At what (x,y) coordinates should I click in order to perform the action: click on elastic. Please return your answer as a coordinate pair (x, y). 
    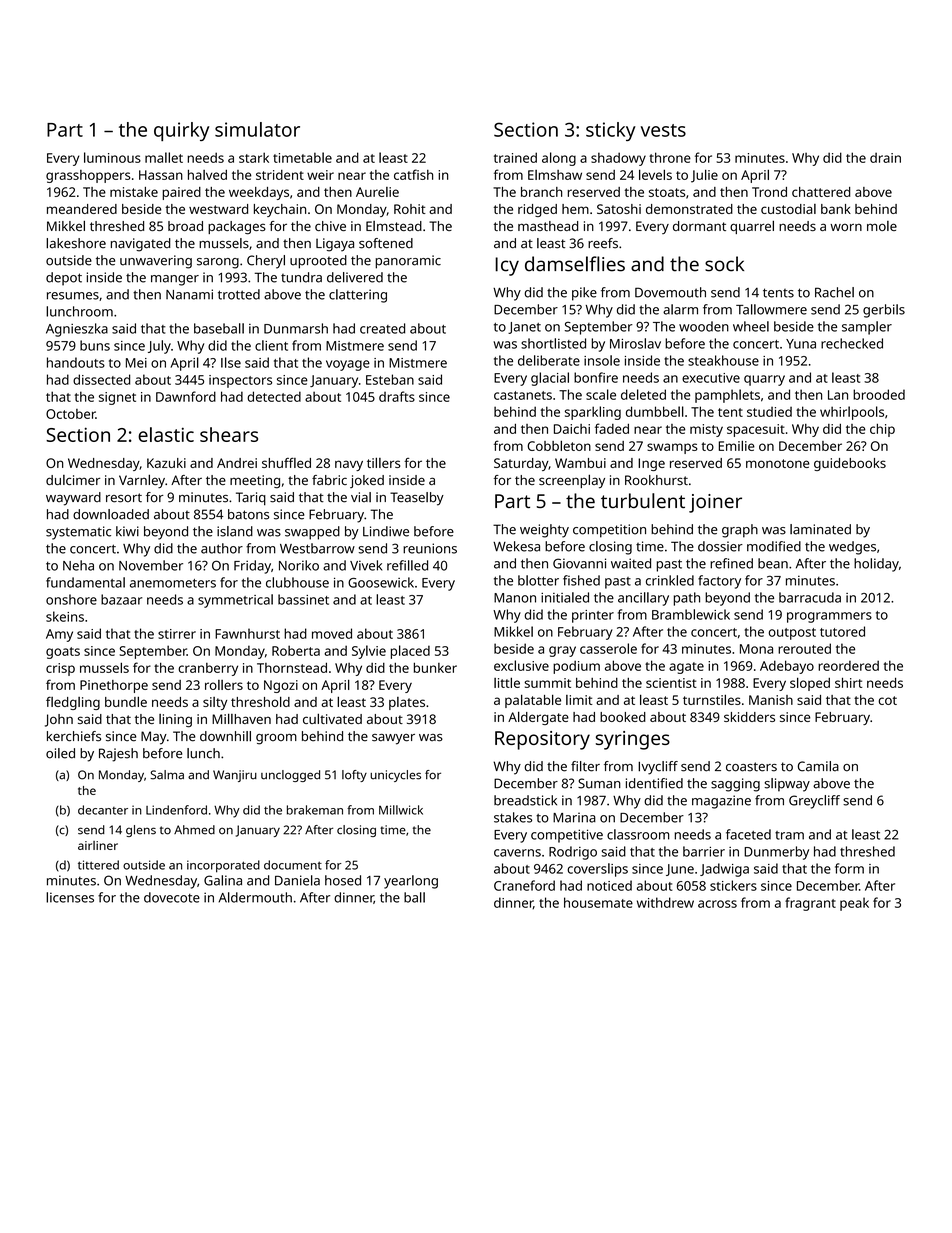
    Looking at the image, I should click on (166, 434).
